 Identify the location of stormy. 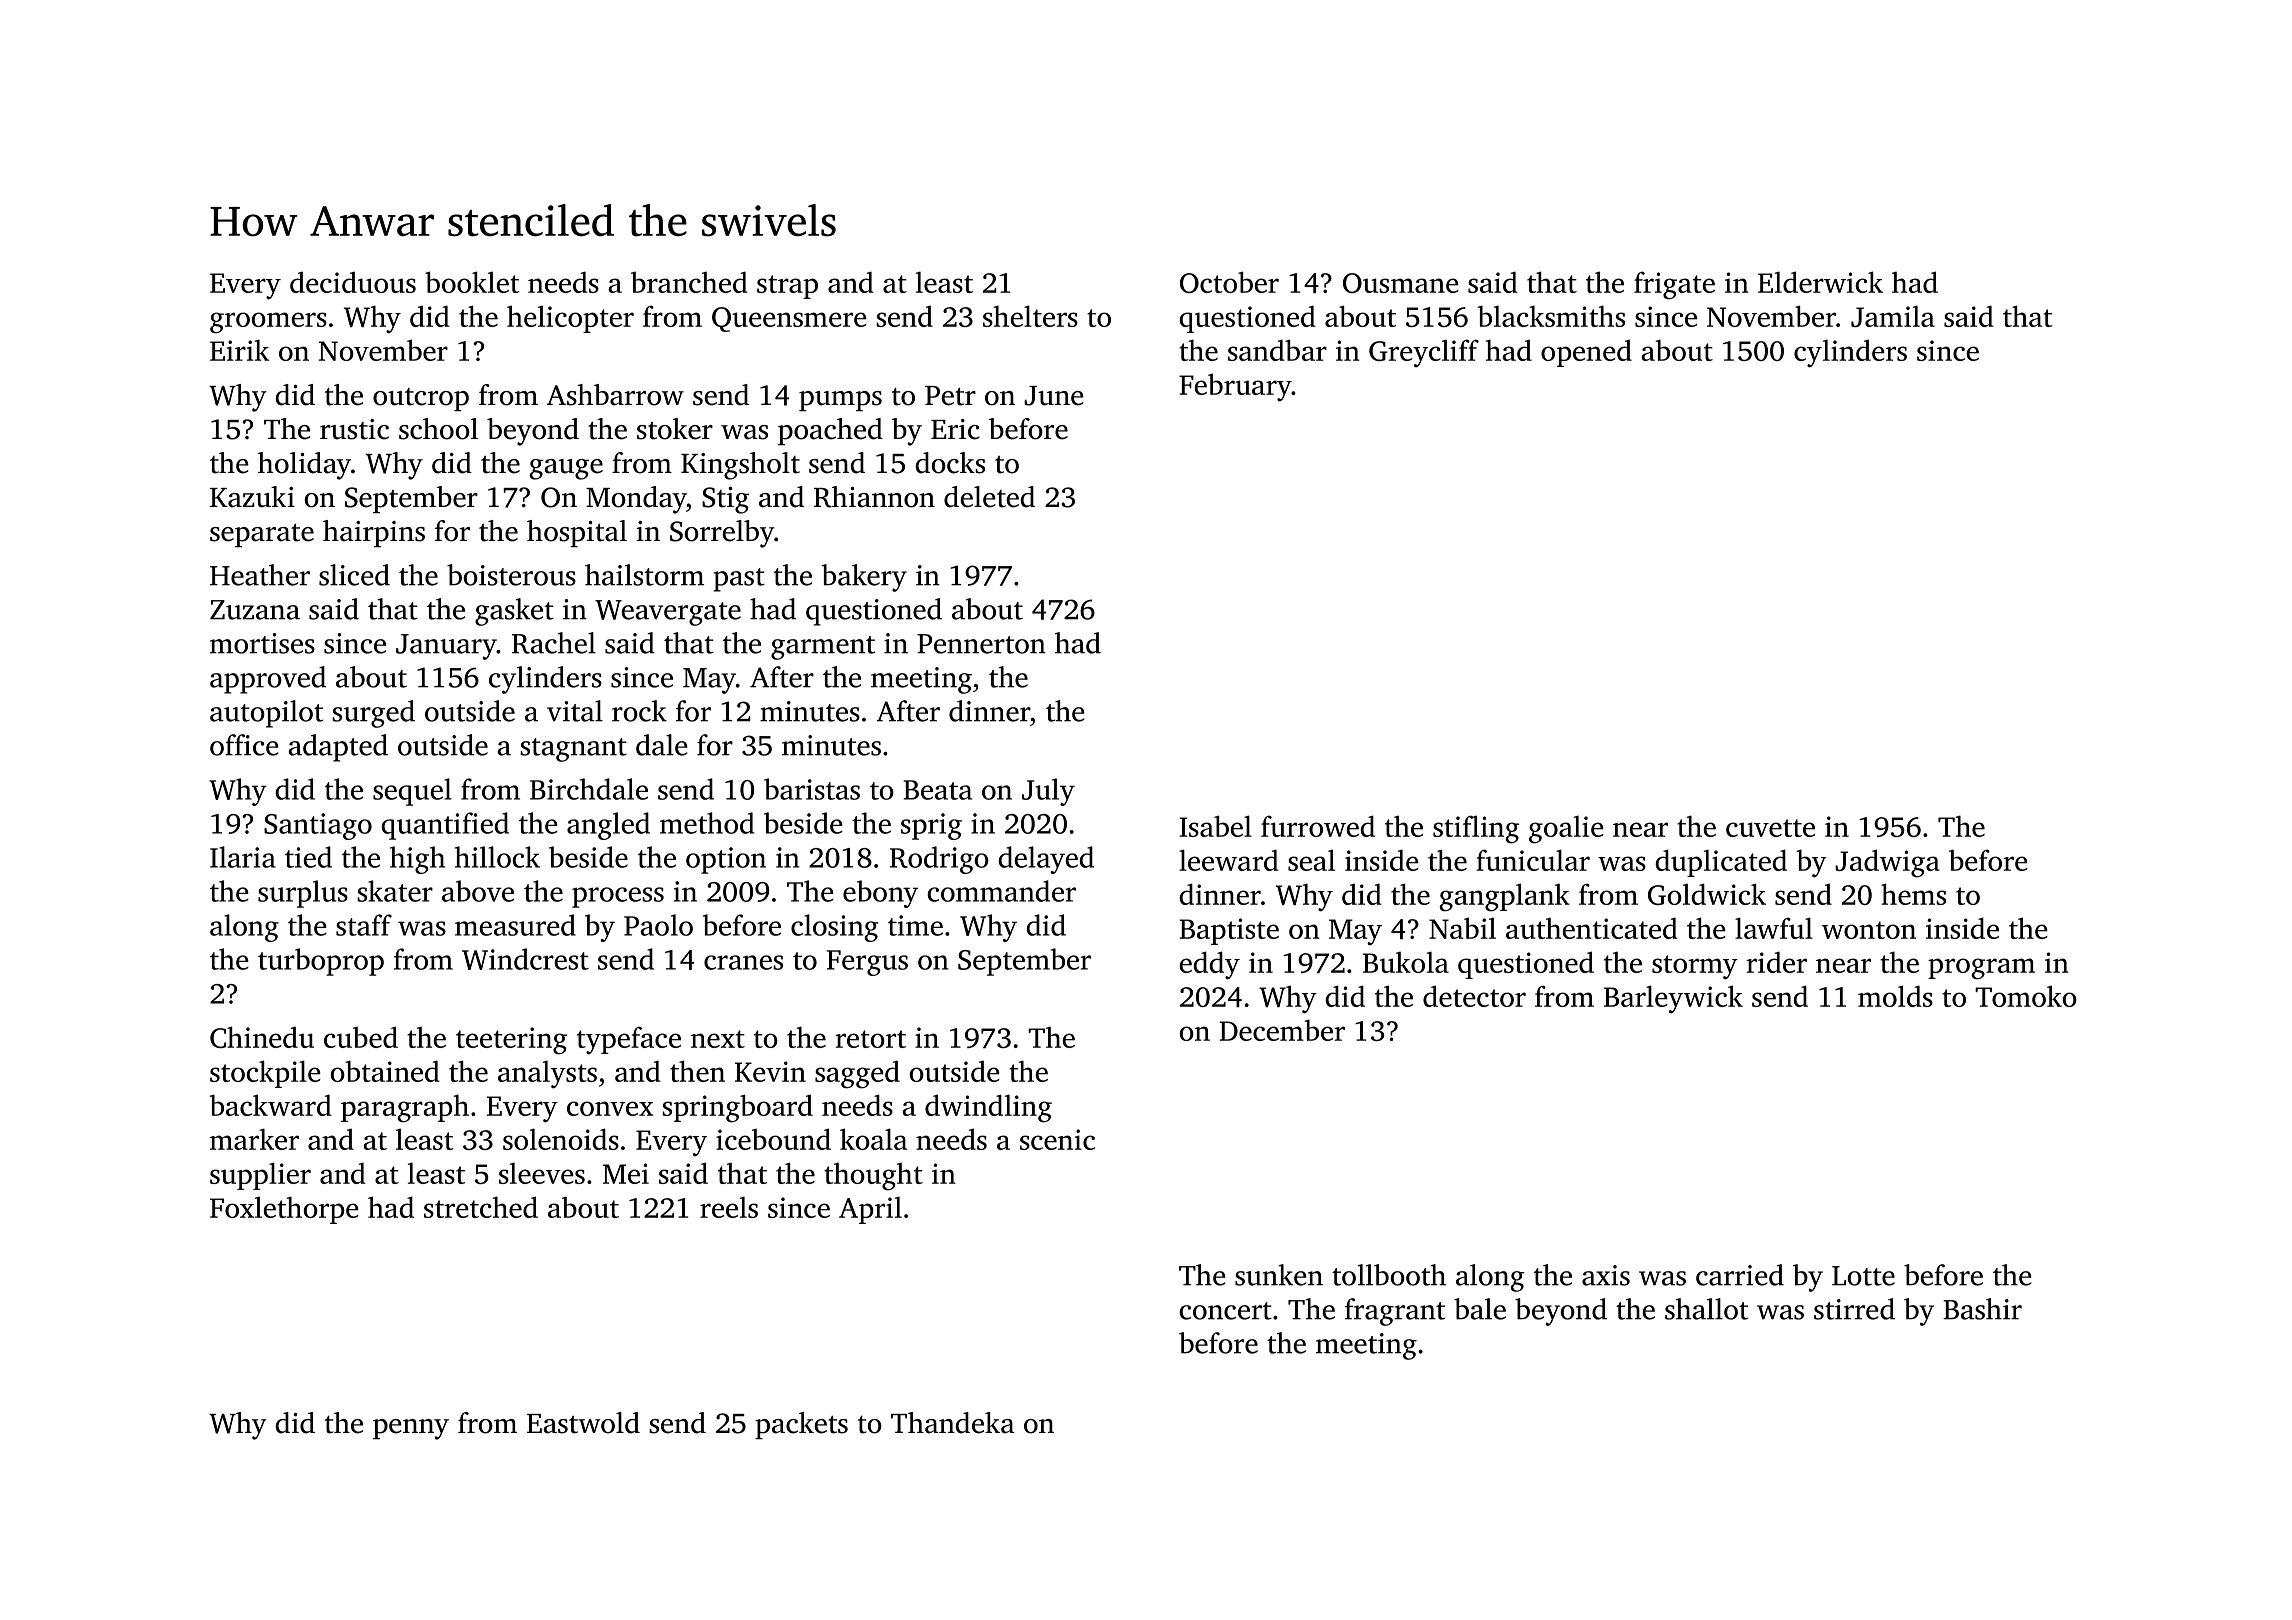
(1695, 967).
